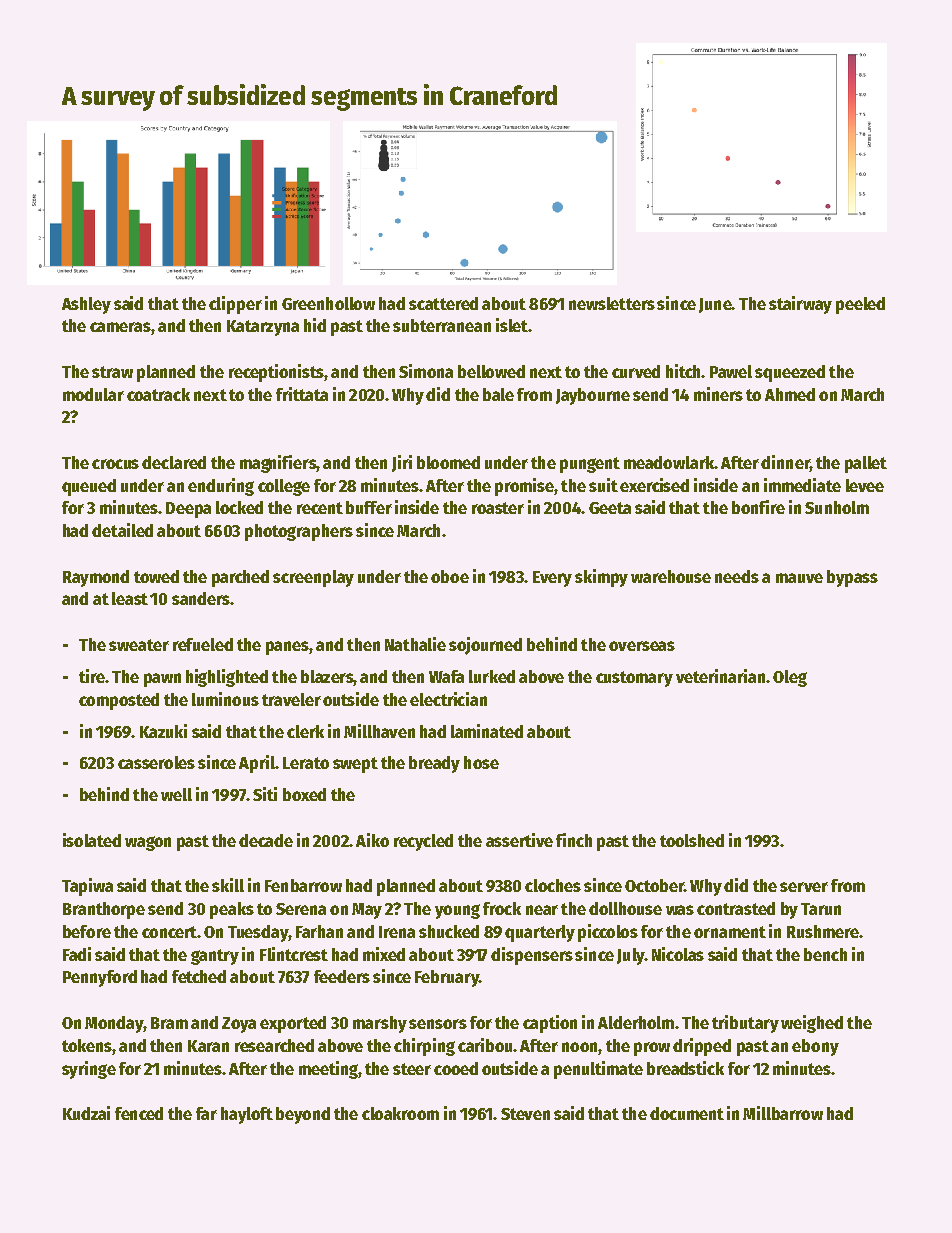  Describe the element at coordinates (112, 372) in the document. I see `straw` at that location.
